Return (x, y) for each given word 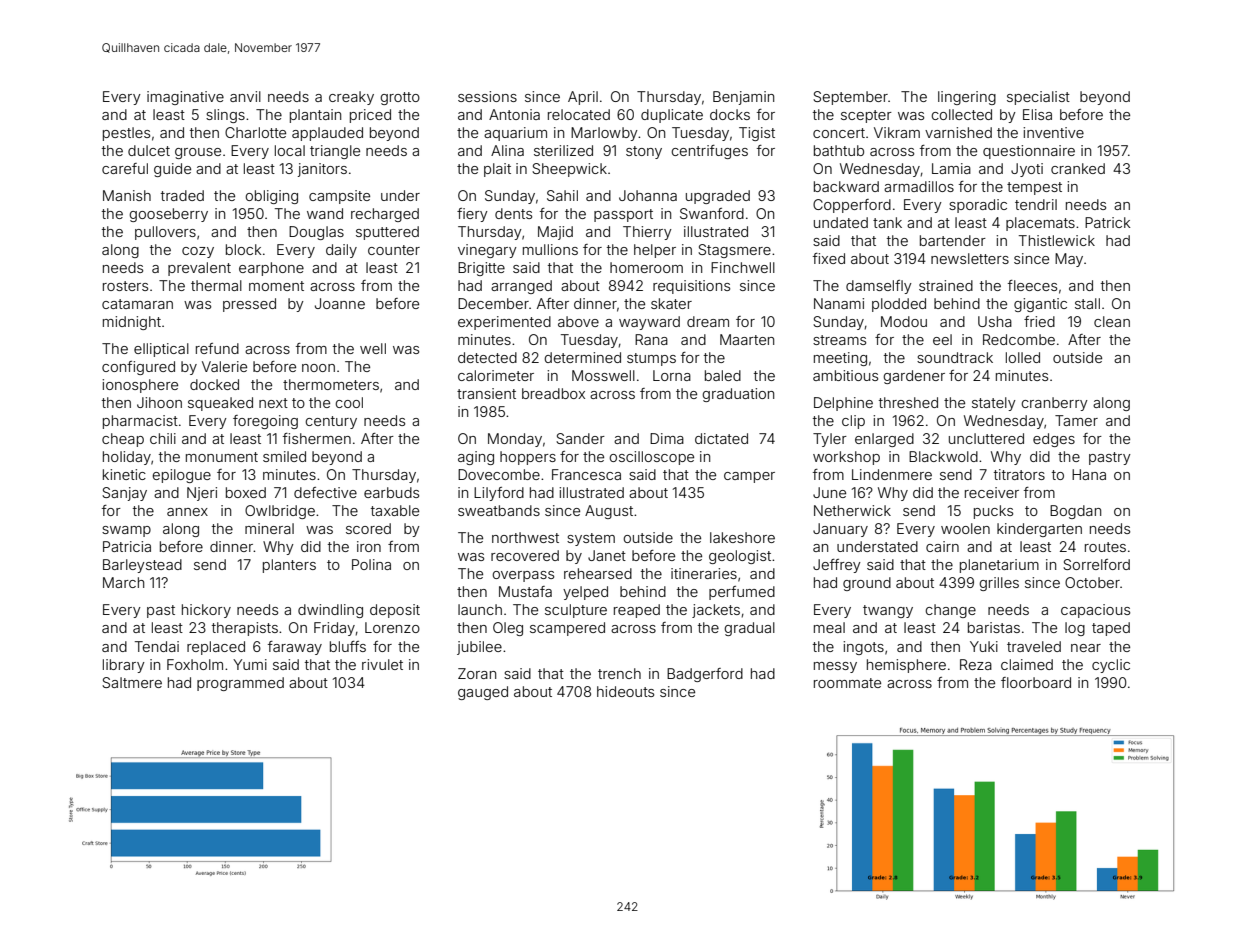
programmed (240, 684)
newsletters (970, 258)
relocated (579, 114)
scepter (866, 116)
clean (1112, 321)
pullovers (165, 233)
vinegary (487, 251)
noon (318, 368)
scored (368, 528)
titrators (1019, 474)
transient (486, 393)
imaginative (185, 98)
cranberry (1054, 404)
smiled (284, 456)
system (591, 539)
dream (708, 321)
